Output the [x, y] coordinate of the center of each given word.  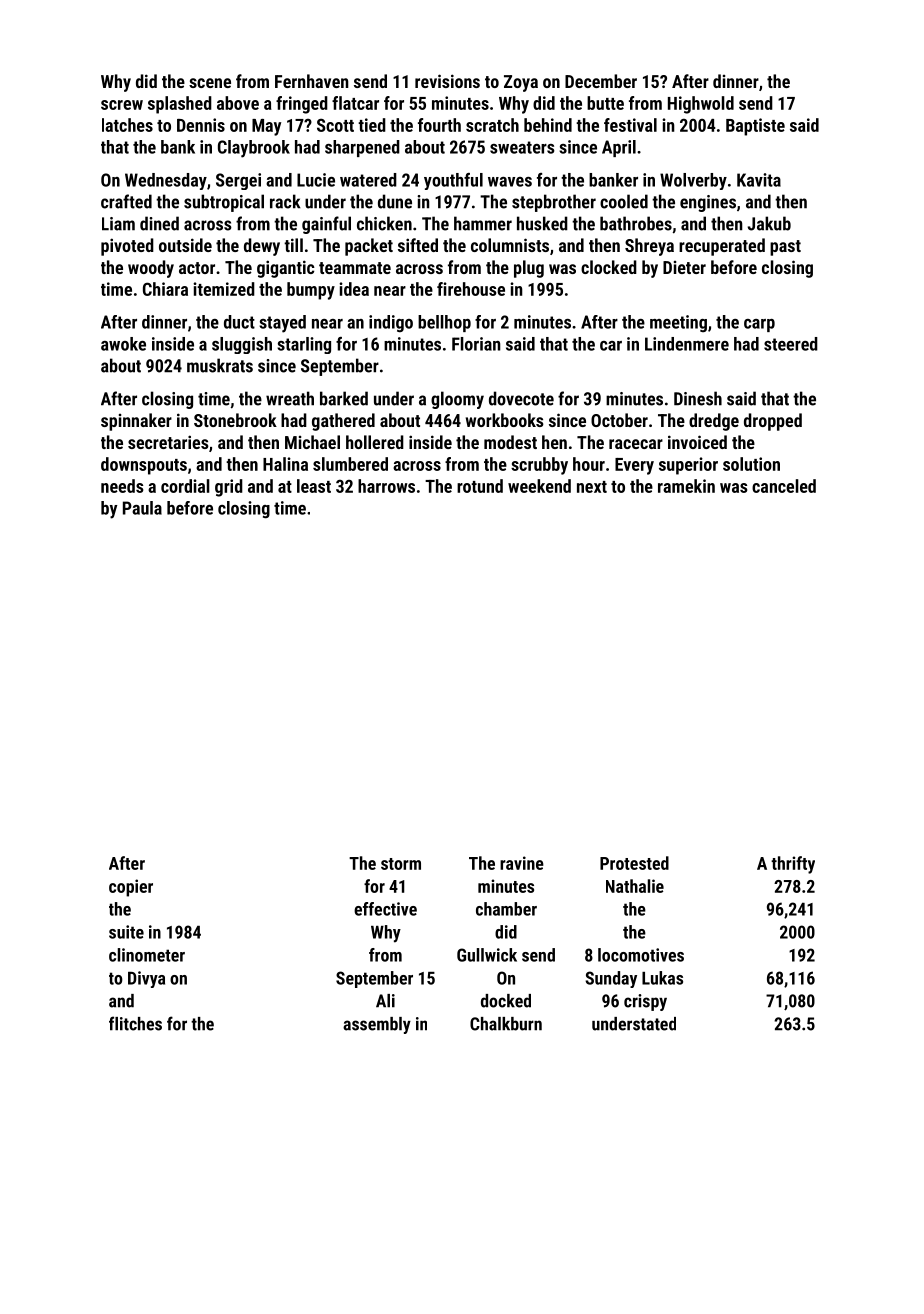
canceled [784, 486]
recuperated [722, 247]
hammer [483, 223]
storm [401, 864]
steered [791, 344]
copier [131, 888]
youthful [453, 181]
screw [122, 105]
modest [510, 442]
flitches [135, 1023]
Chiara [165, 289]
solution [751, 464]
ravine [522, 863]
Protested [634, 863]
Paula [142, 508]
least [314, 486]
